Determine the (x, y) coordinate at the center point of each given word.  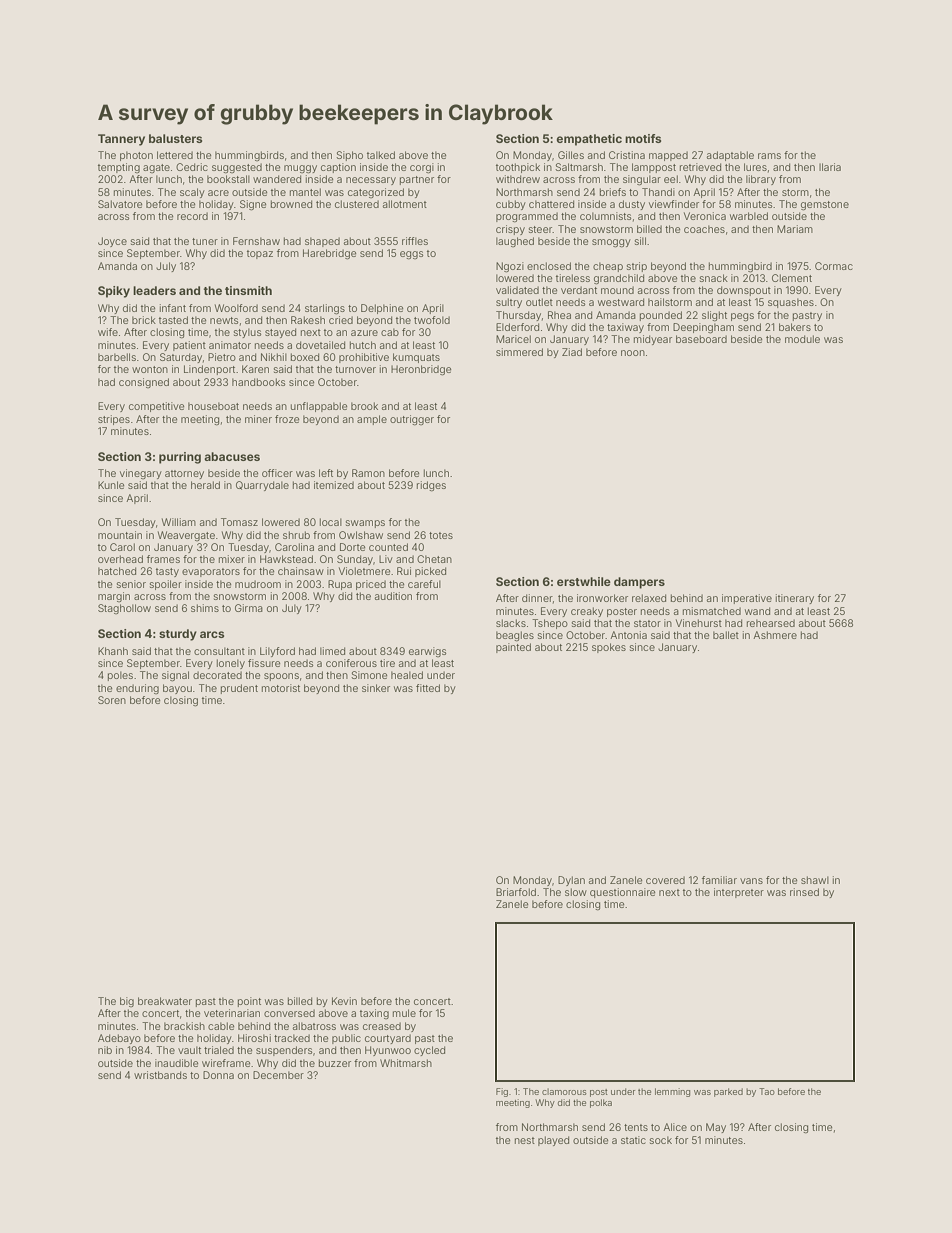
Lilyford (277, 652)
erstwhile (584, 581)
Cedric (192, 167)
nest (525, 1140)
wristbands (160, 1075)
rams (769, 156)
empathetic (589, 140)
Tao (767, 1091)
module (802, 339)
